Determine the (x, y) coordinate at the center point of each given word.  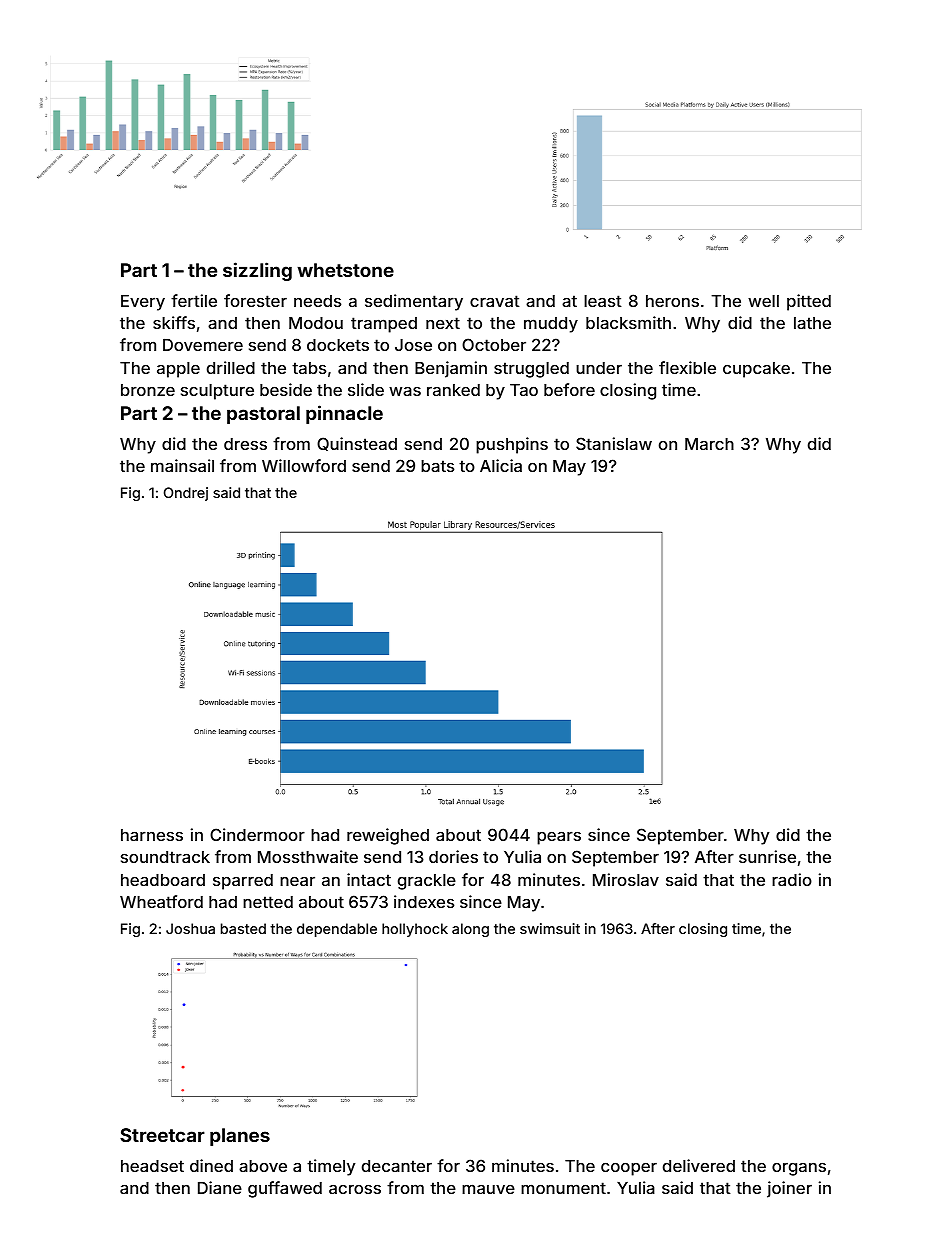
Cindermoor (257, 834)
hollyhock (415, 930)
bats (437, 466)
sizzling (257, 271)
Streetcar (162, 1135)
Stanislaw (614, 443)
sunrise (767, 856)
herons (672, 301)
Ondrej (186, 494)
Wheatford (161, 901)
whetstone (345, 270)
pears (559, 838)
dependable (337, 930)
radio (792, 879)
